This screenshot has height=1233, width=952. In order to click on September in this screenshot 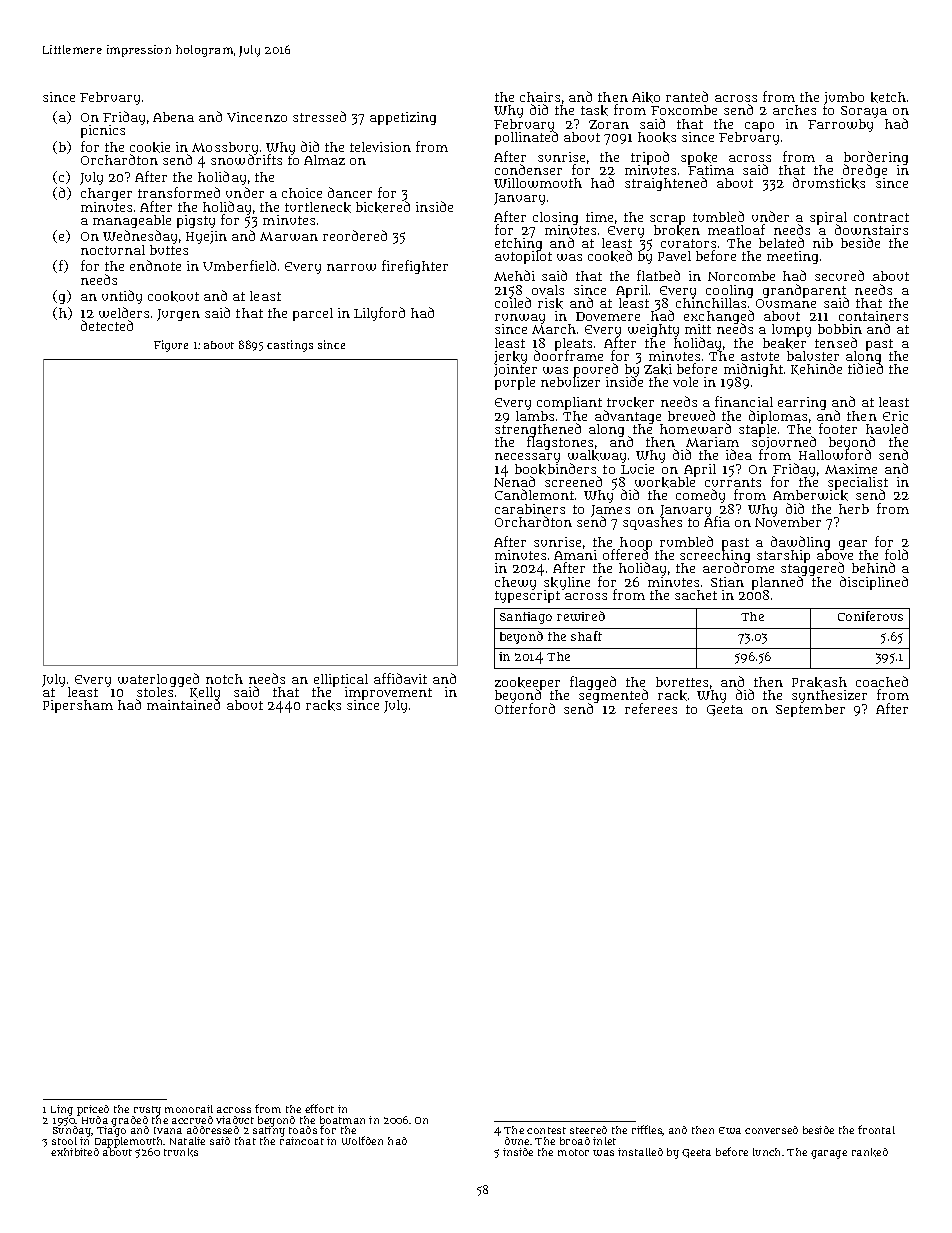, I will do `click(810, 710)`.
